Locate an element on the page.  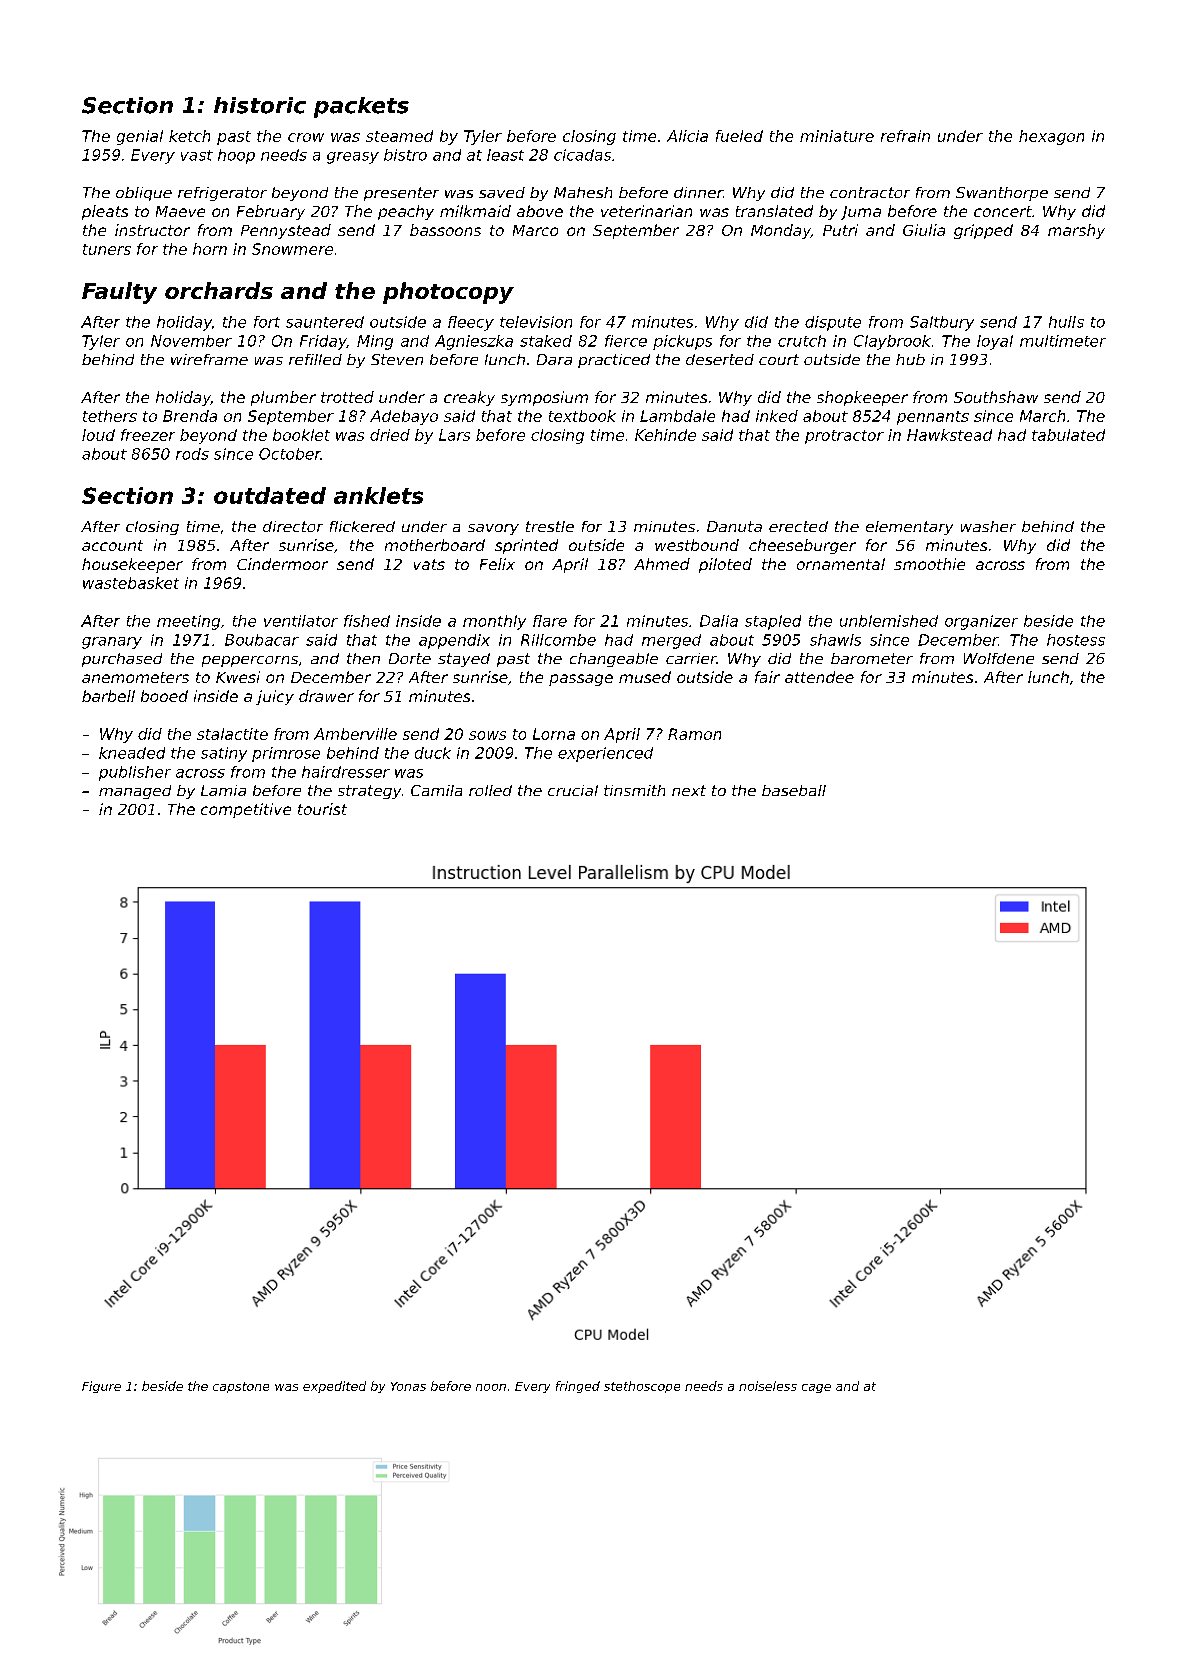
baseball is located at coordinates (794, 790).
